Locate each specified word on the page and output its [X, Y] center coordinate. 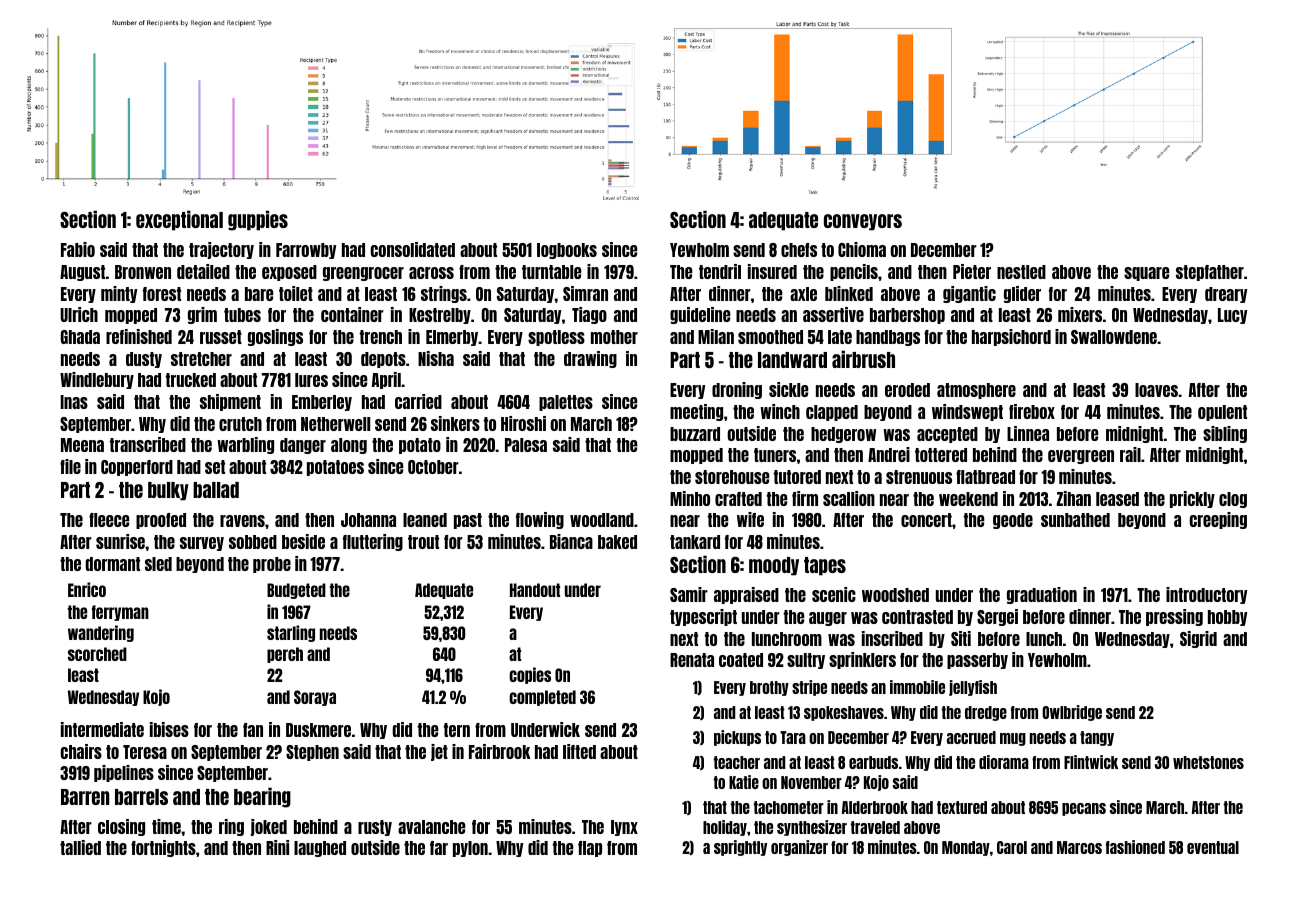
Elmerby [452, 338]
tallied [80, 847]
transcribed [148, 444]
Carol [1012, 847]
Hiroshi [523, 423]
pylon [470, 849]
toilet [296, 293]
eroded [907, 390]
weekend [968, 499]
